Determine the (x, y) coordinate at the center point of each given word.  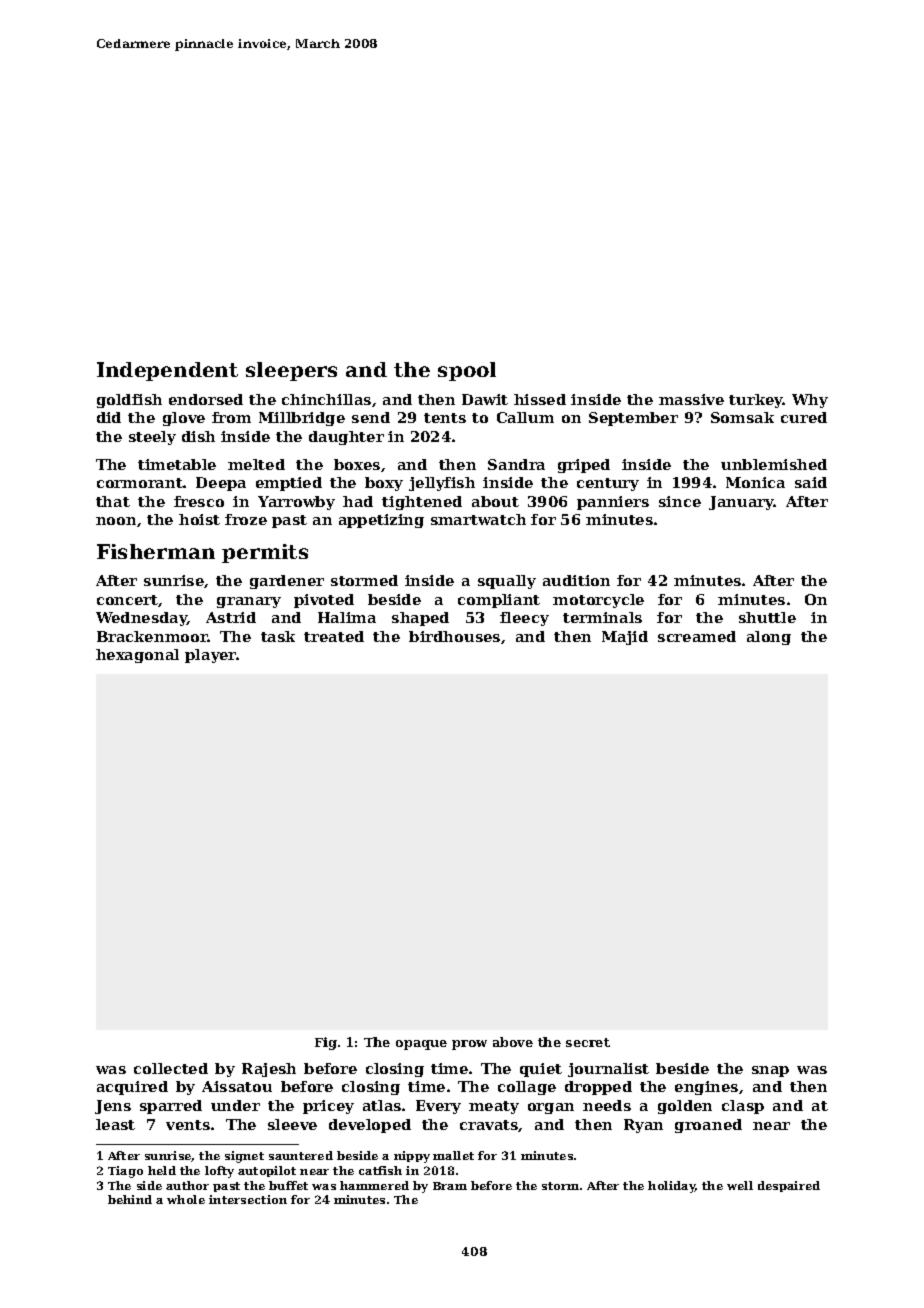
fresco (199, 501)
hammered (374, 1185)
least (115, 1124)
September (633, 419)
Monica (755, 482)
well (740, 1185)
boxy (384, 484)
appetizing (381, 521)
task (278, 636)
